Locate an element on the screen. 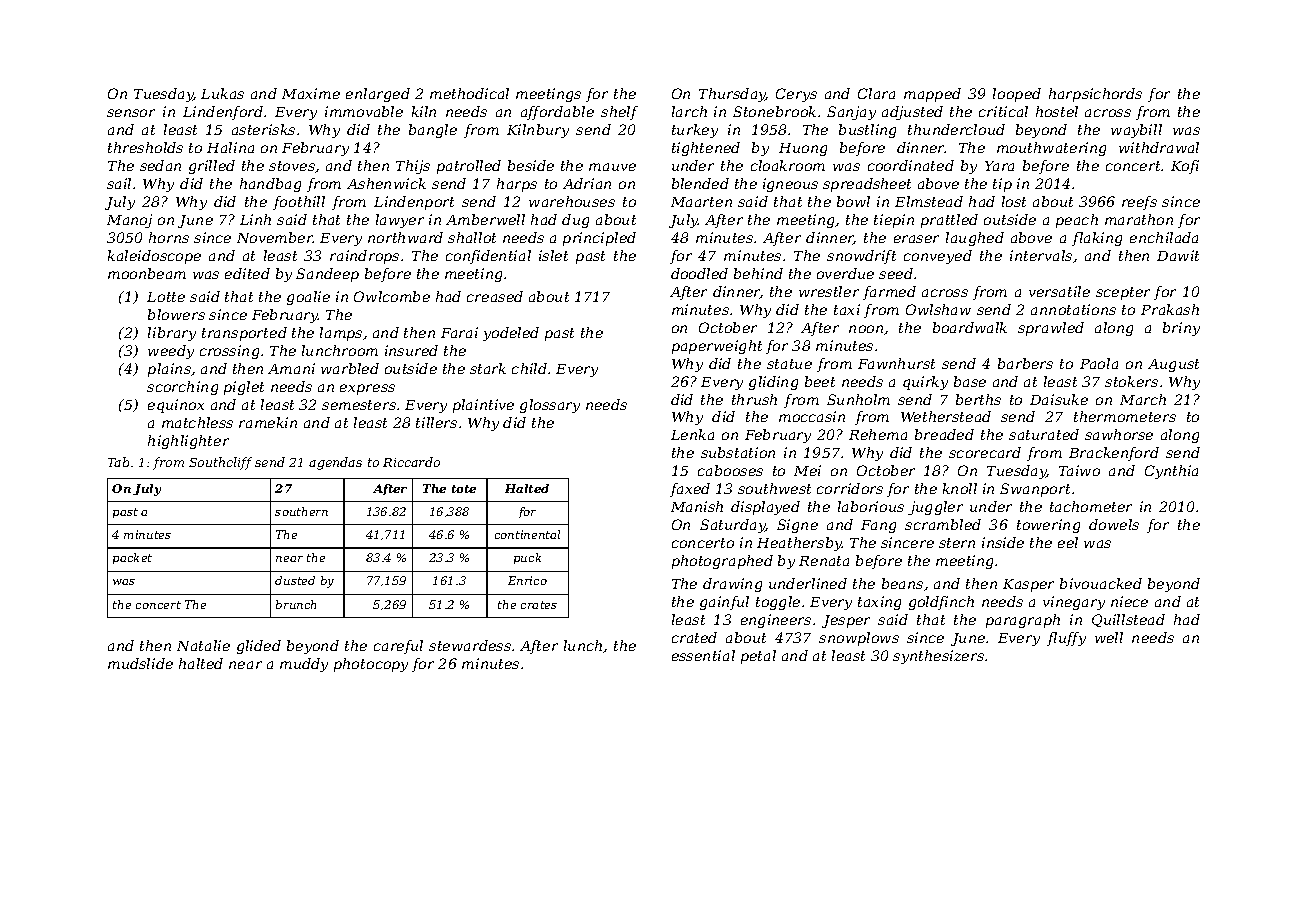 The height and width of the screenshot is (924, 1308). child is located at coordinates (529, 368).
